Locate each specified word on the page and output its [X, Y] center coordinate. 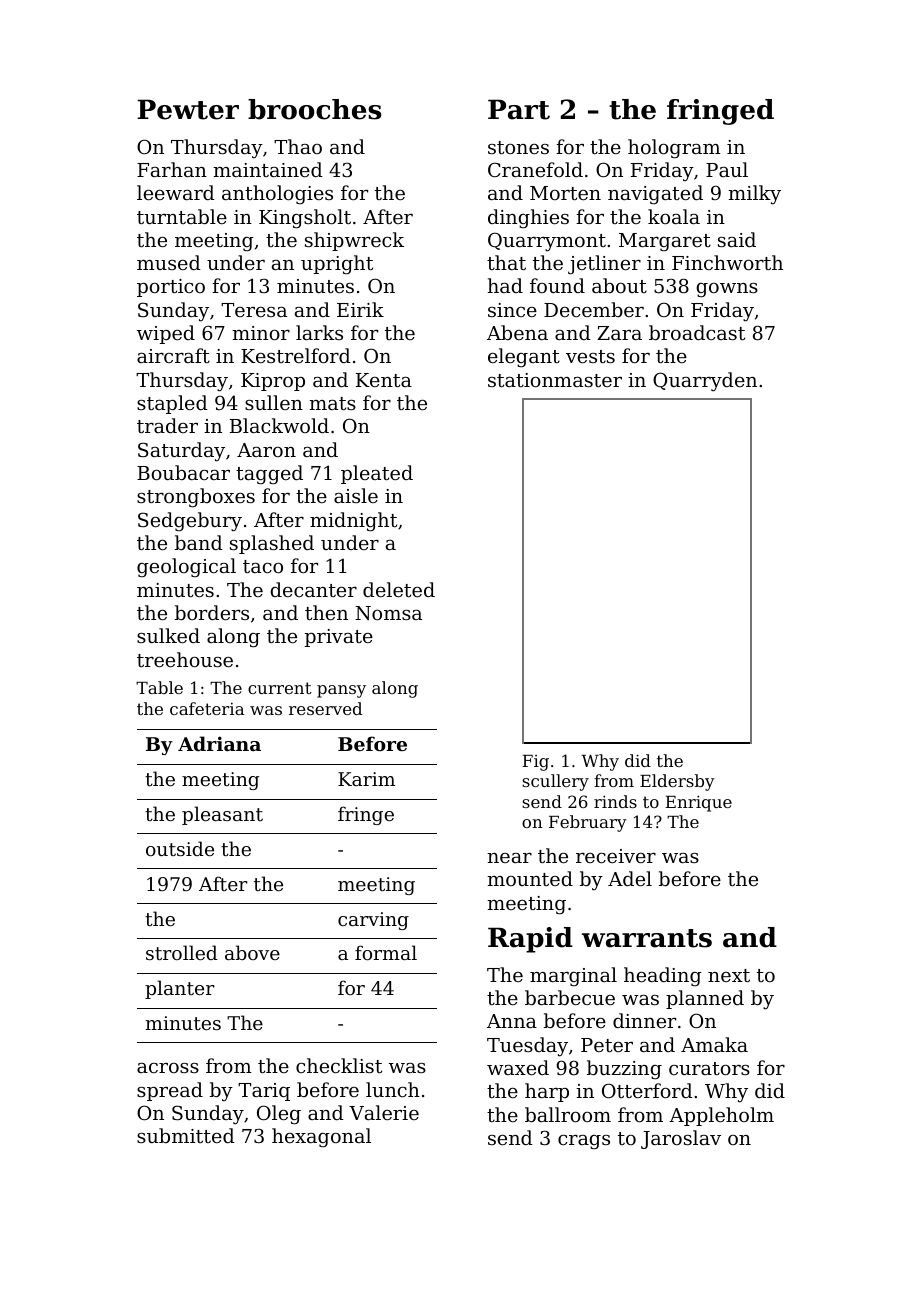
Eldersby [677, 782]
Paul [727, 169]
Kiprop [273, 382]
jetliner [604, 265]
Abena [517, 332]
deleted [399, 589]
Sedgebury [190, 522]
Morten [565, 193]
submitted [186, 1135]
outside [180, 848]
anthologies [277, 195]
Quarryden [705, 381]
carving [373, 921]
